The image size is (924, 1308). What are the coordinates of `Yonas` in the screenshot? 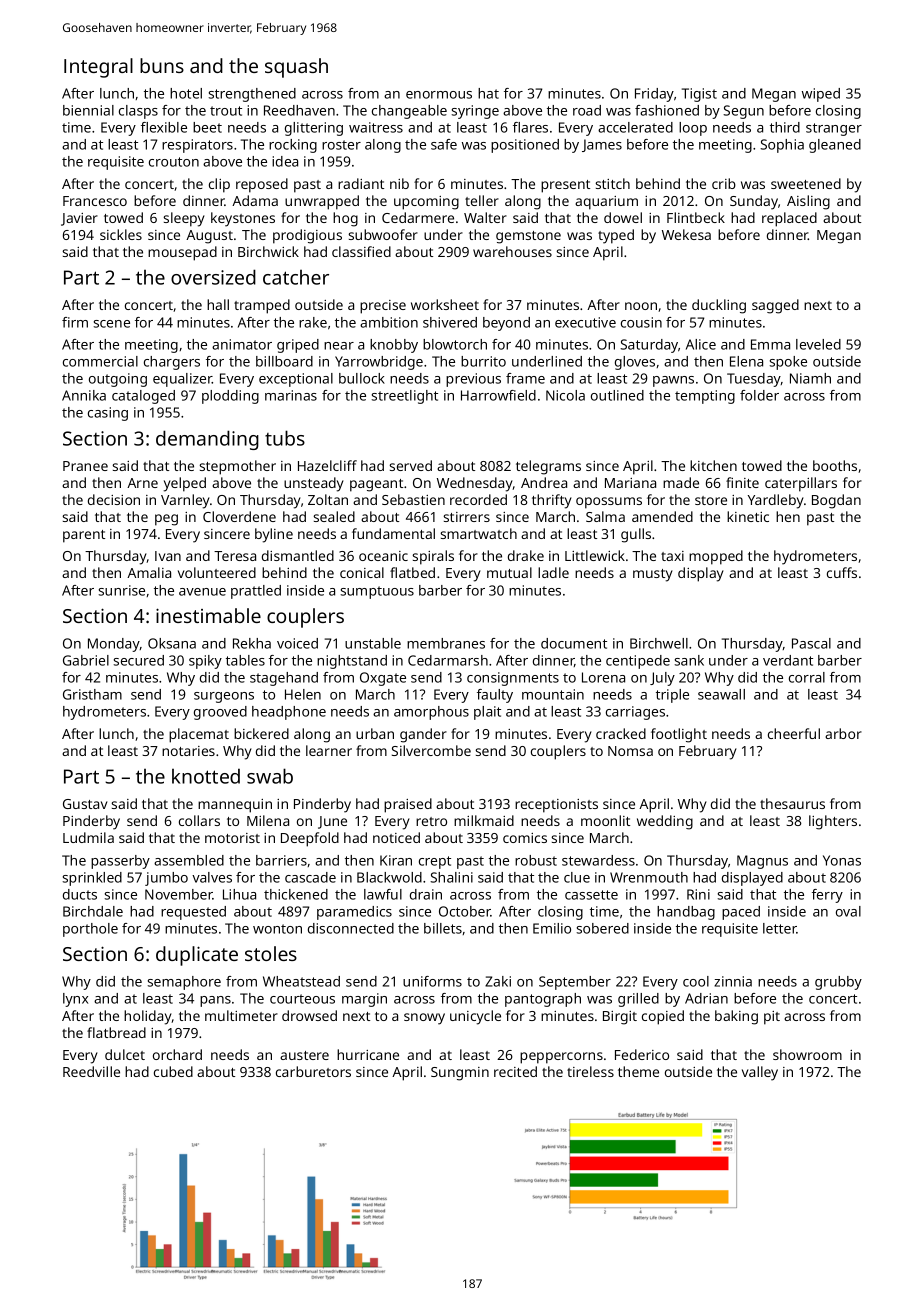 It's located at (842, 860).
